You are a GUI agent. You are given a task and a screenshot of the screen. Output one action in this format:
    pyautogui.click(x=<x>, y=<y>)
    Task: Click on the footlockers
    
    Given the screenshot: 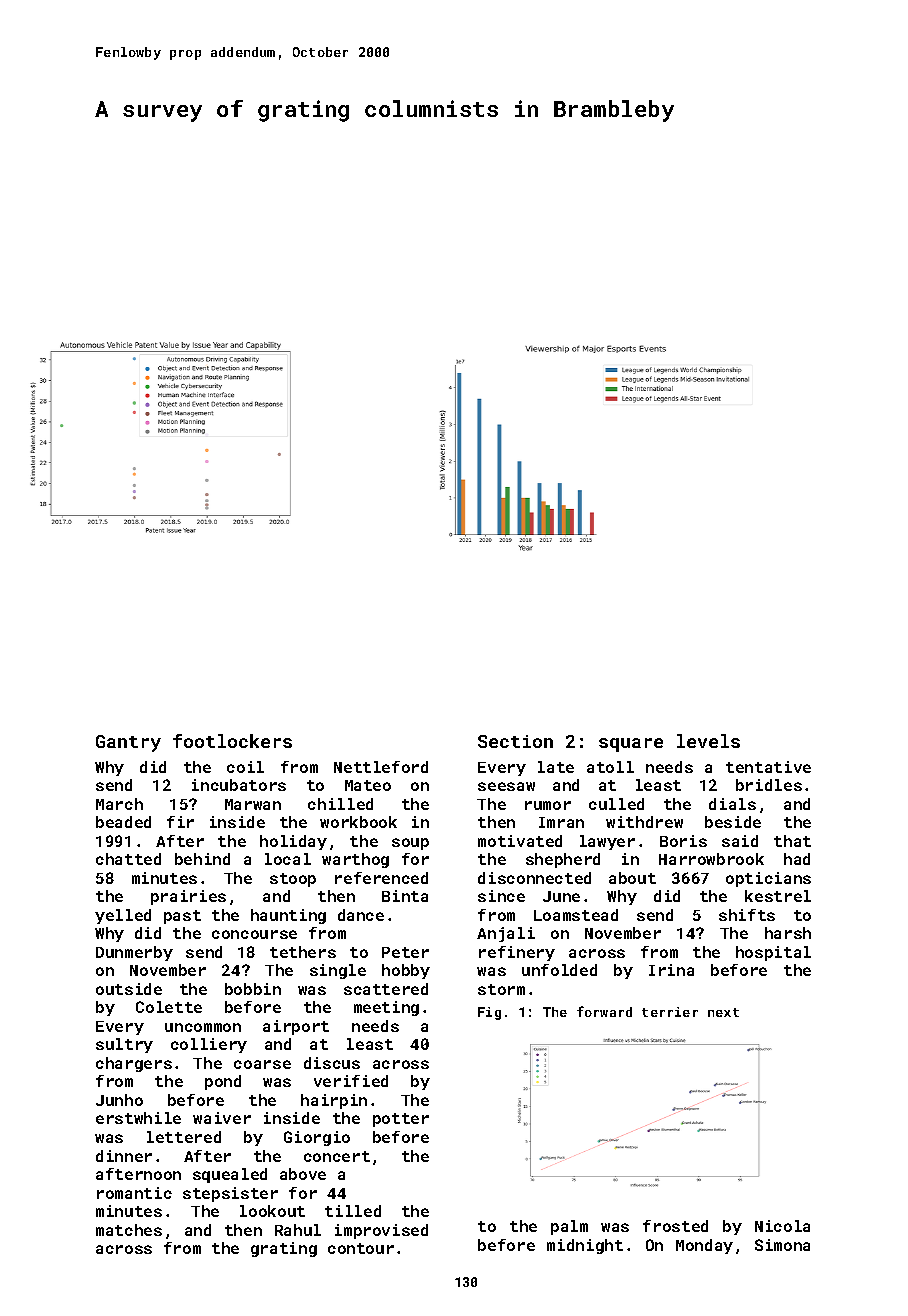 What is the action you would take?
    pyautogui.click(x=232, y=741)
